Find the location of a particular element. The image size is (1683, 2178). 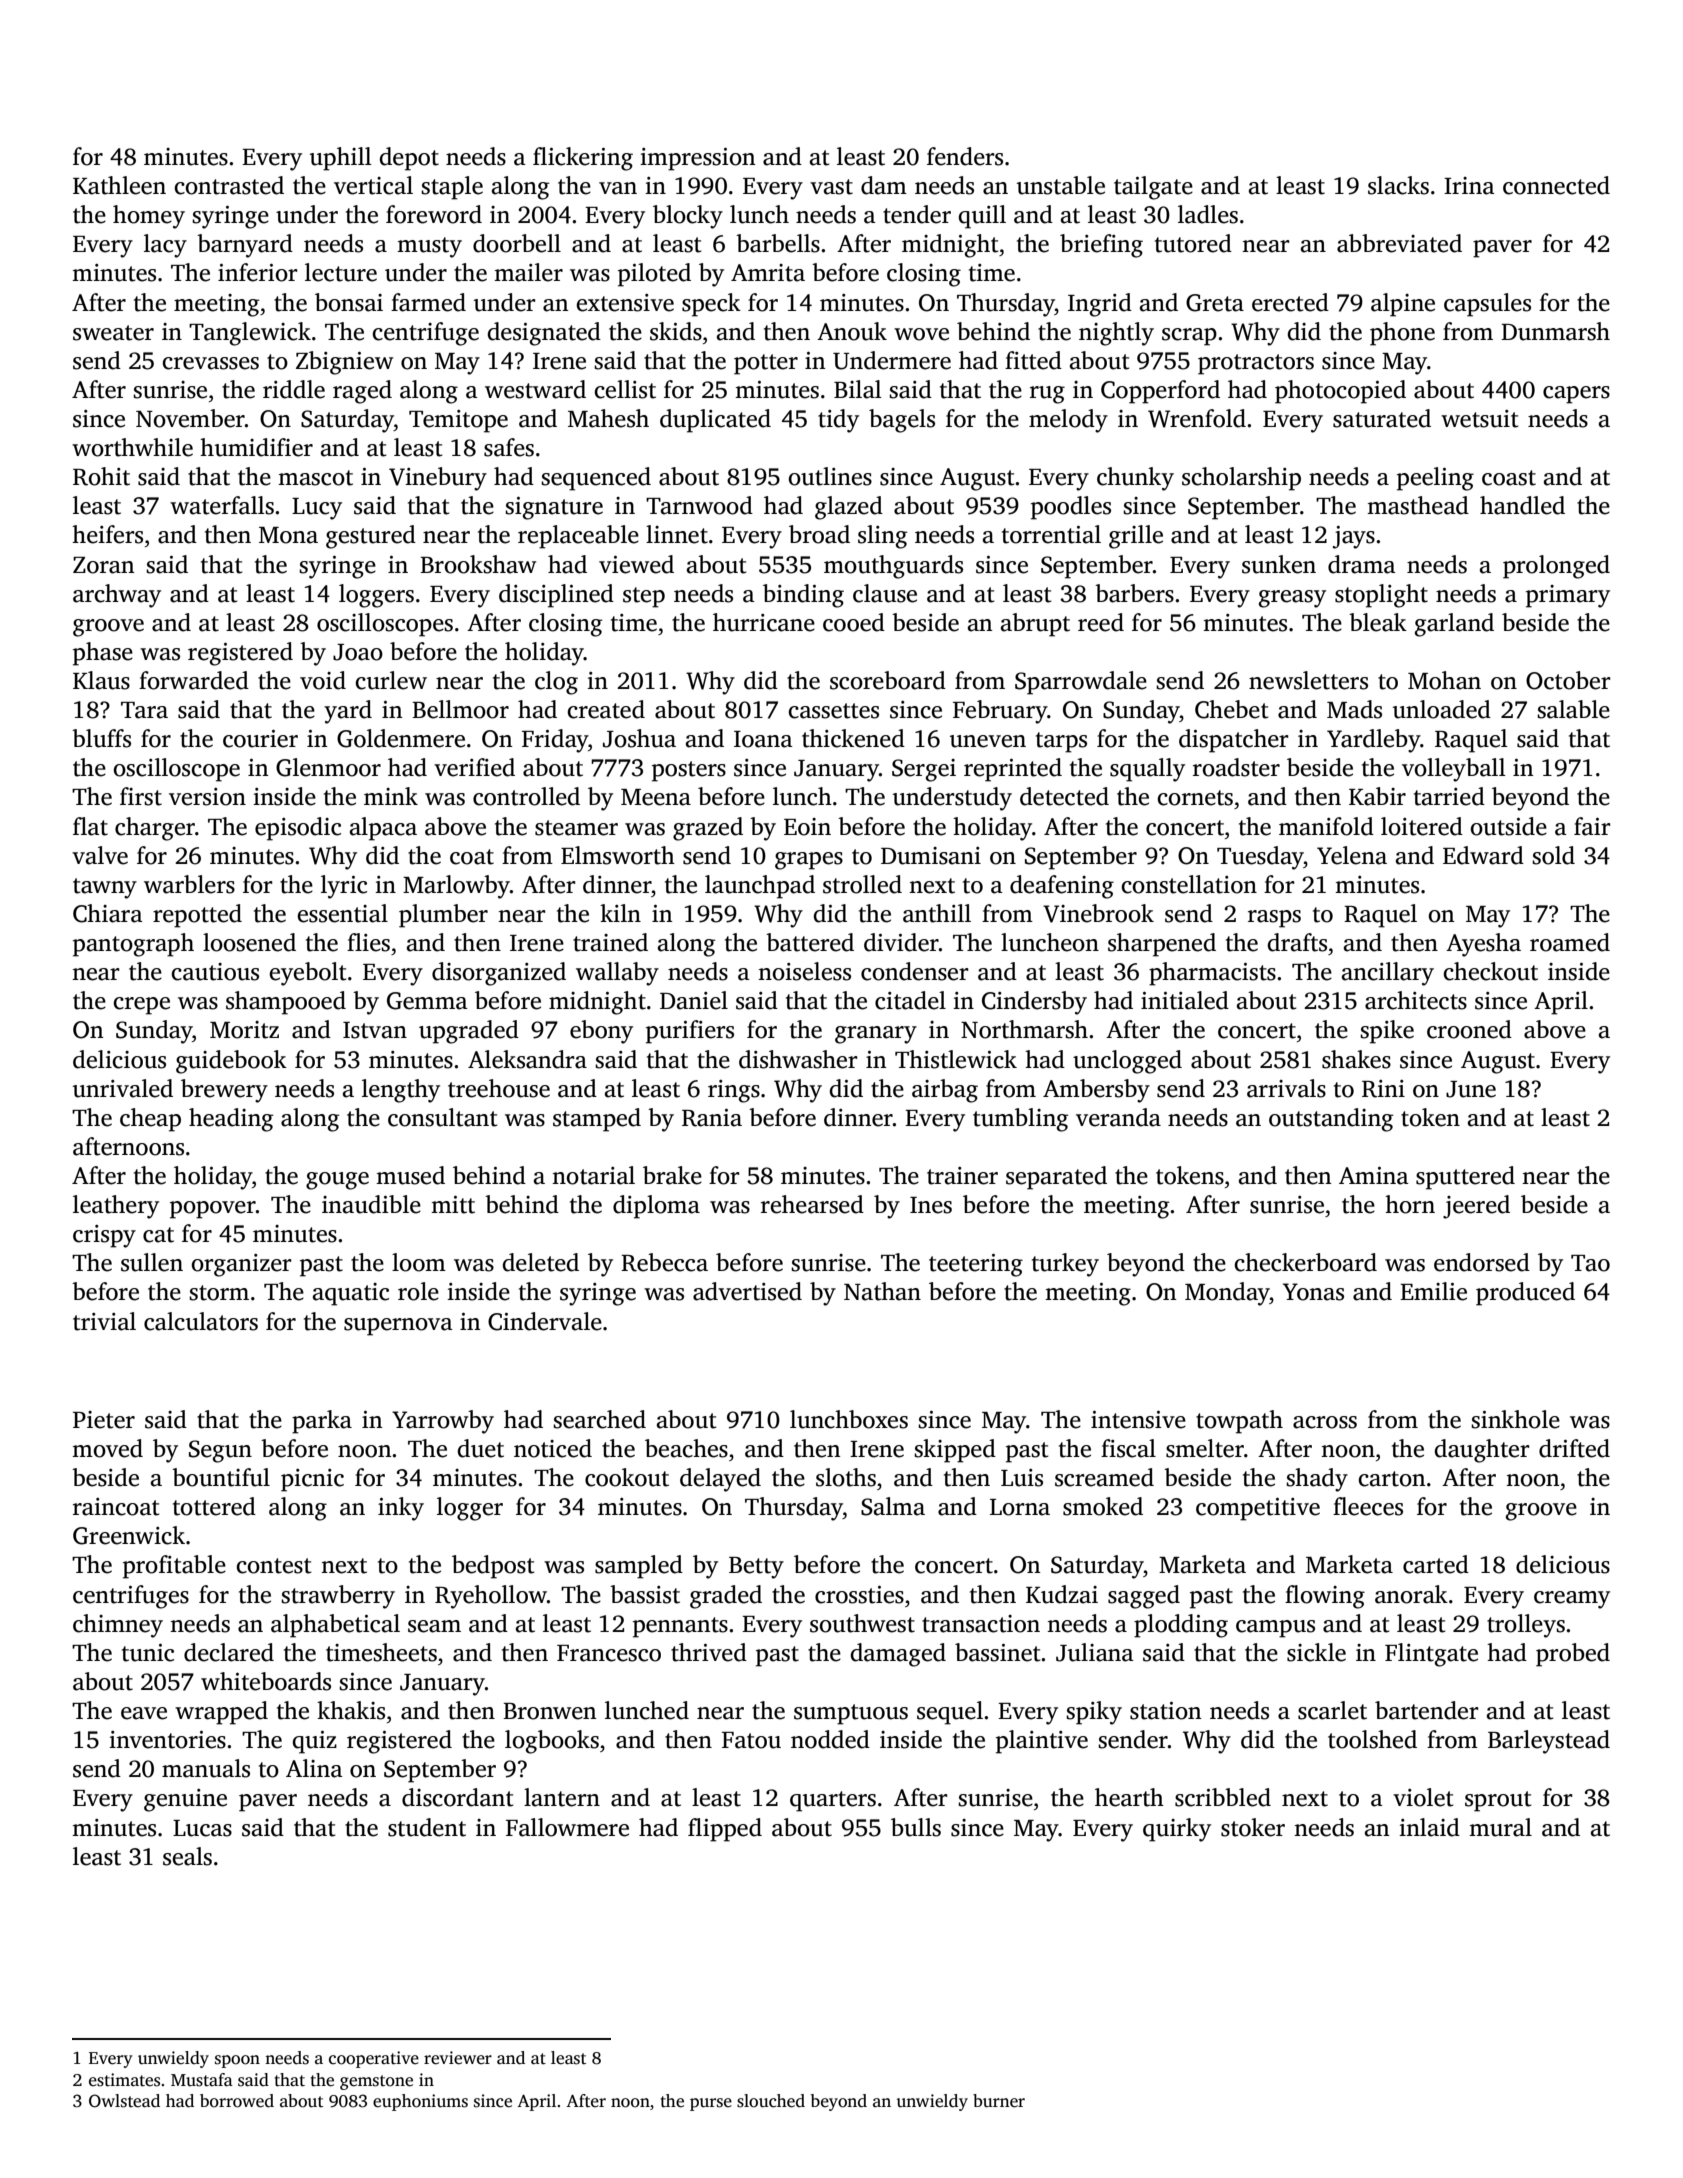

Tanglewick is located at coordinates (250, 334).
